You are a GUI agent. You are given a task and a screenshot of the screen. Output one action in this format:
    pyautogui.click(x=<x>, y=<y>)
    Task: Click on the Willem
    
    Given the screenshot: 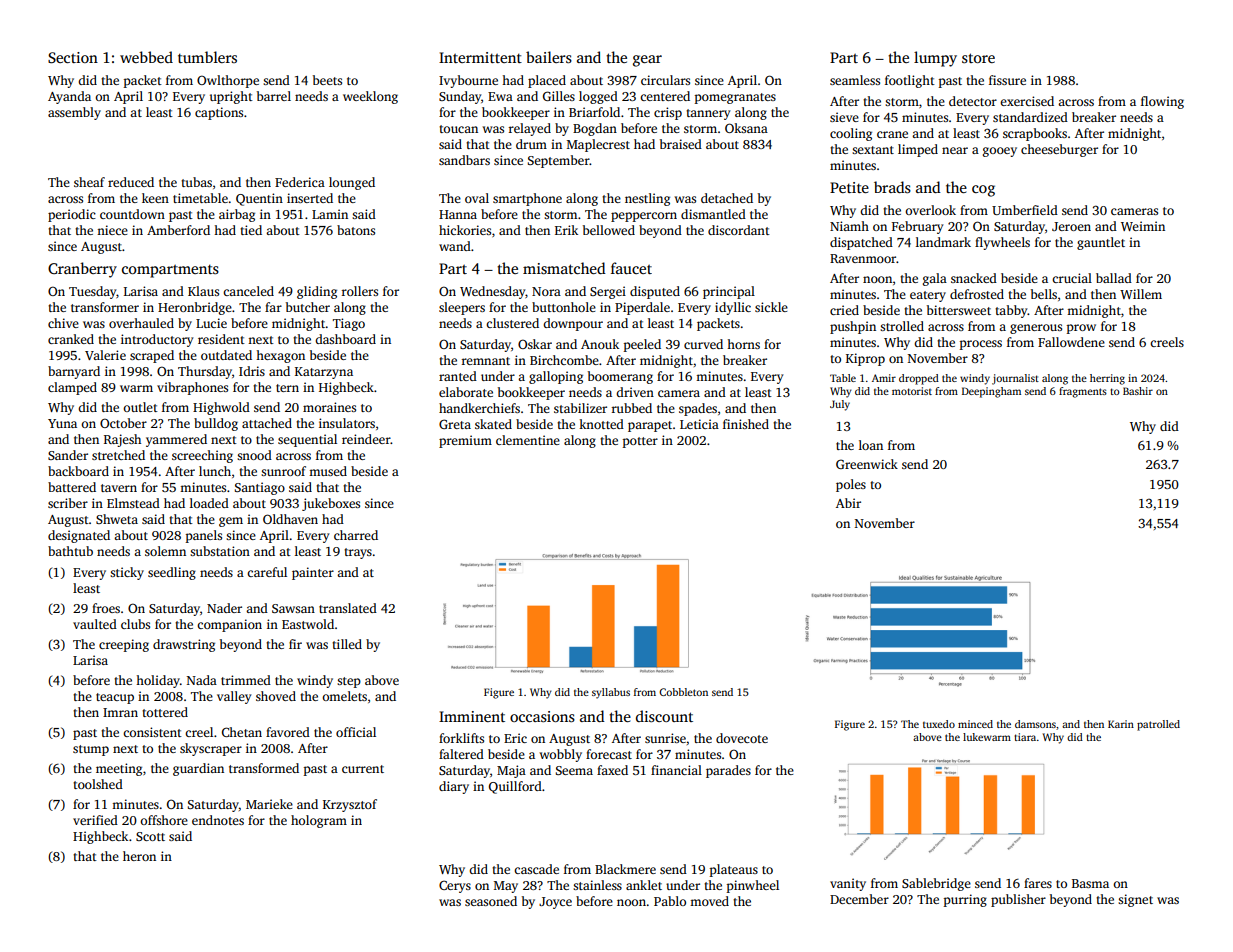 What is the action you would take?
    pyautogui.click(x=1141, y=294)
